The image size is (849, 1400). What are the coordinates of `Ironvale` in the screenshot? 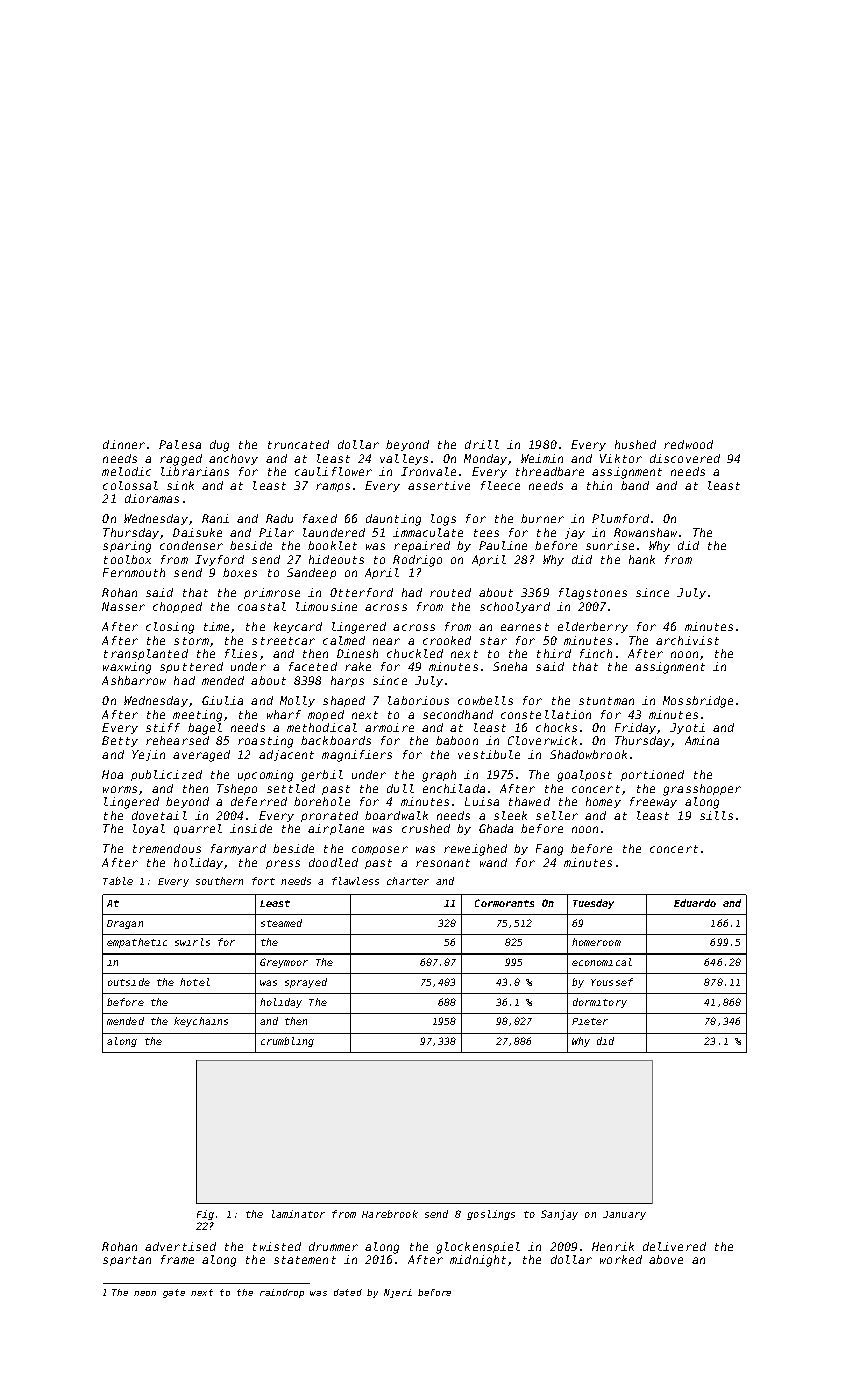 It's located at (428, 471).
